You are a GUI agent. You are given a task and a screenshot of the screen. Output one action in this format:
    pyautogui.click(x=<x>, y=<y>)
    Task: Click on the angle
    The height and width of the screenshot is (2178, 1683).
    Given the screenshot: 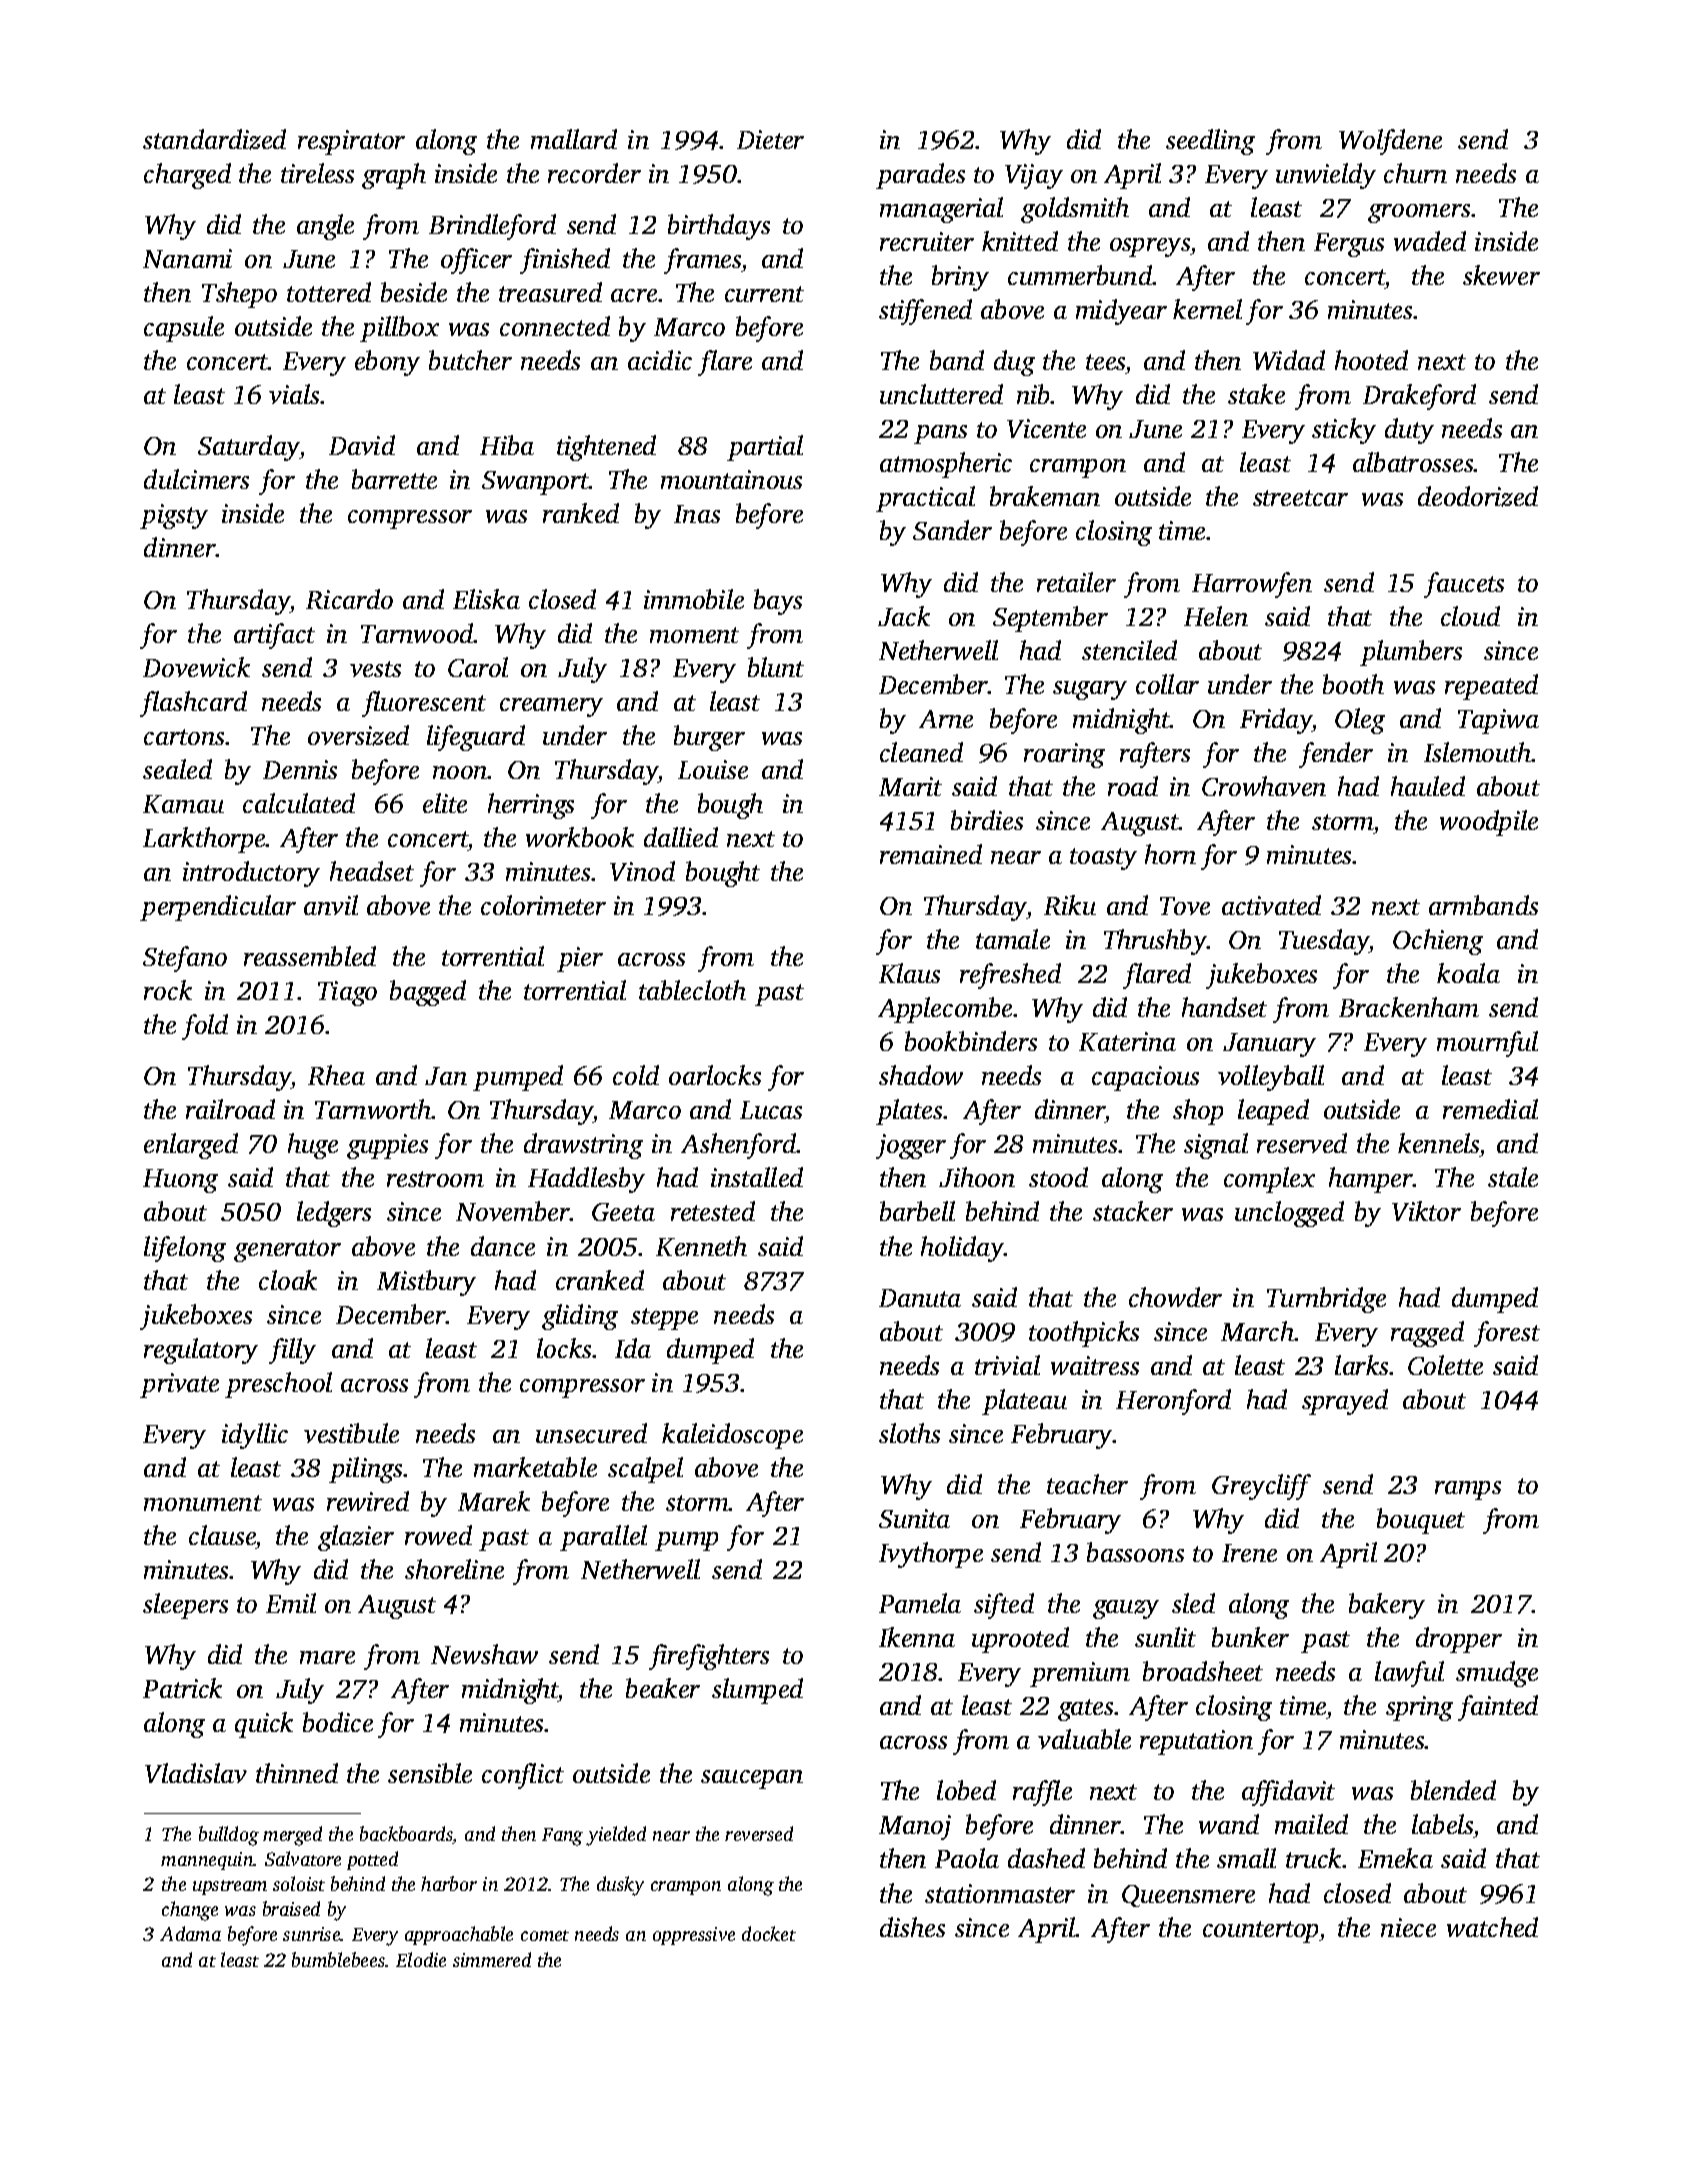 What is the action you would take?
    pyautogui.click(x=325, y=227)
